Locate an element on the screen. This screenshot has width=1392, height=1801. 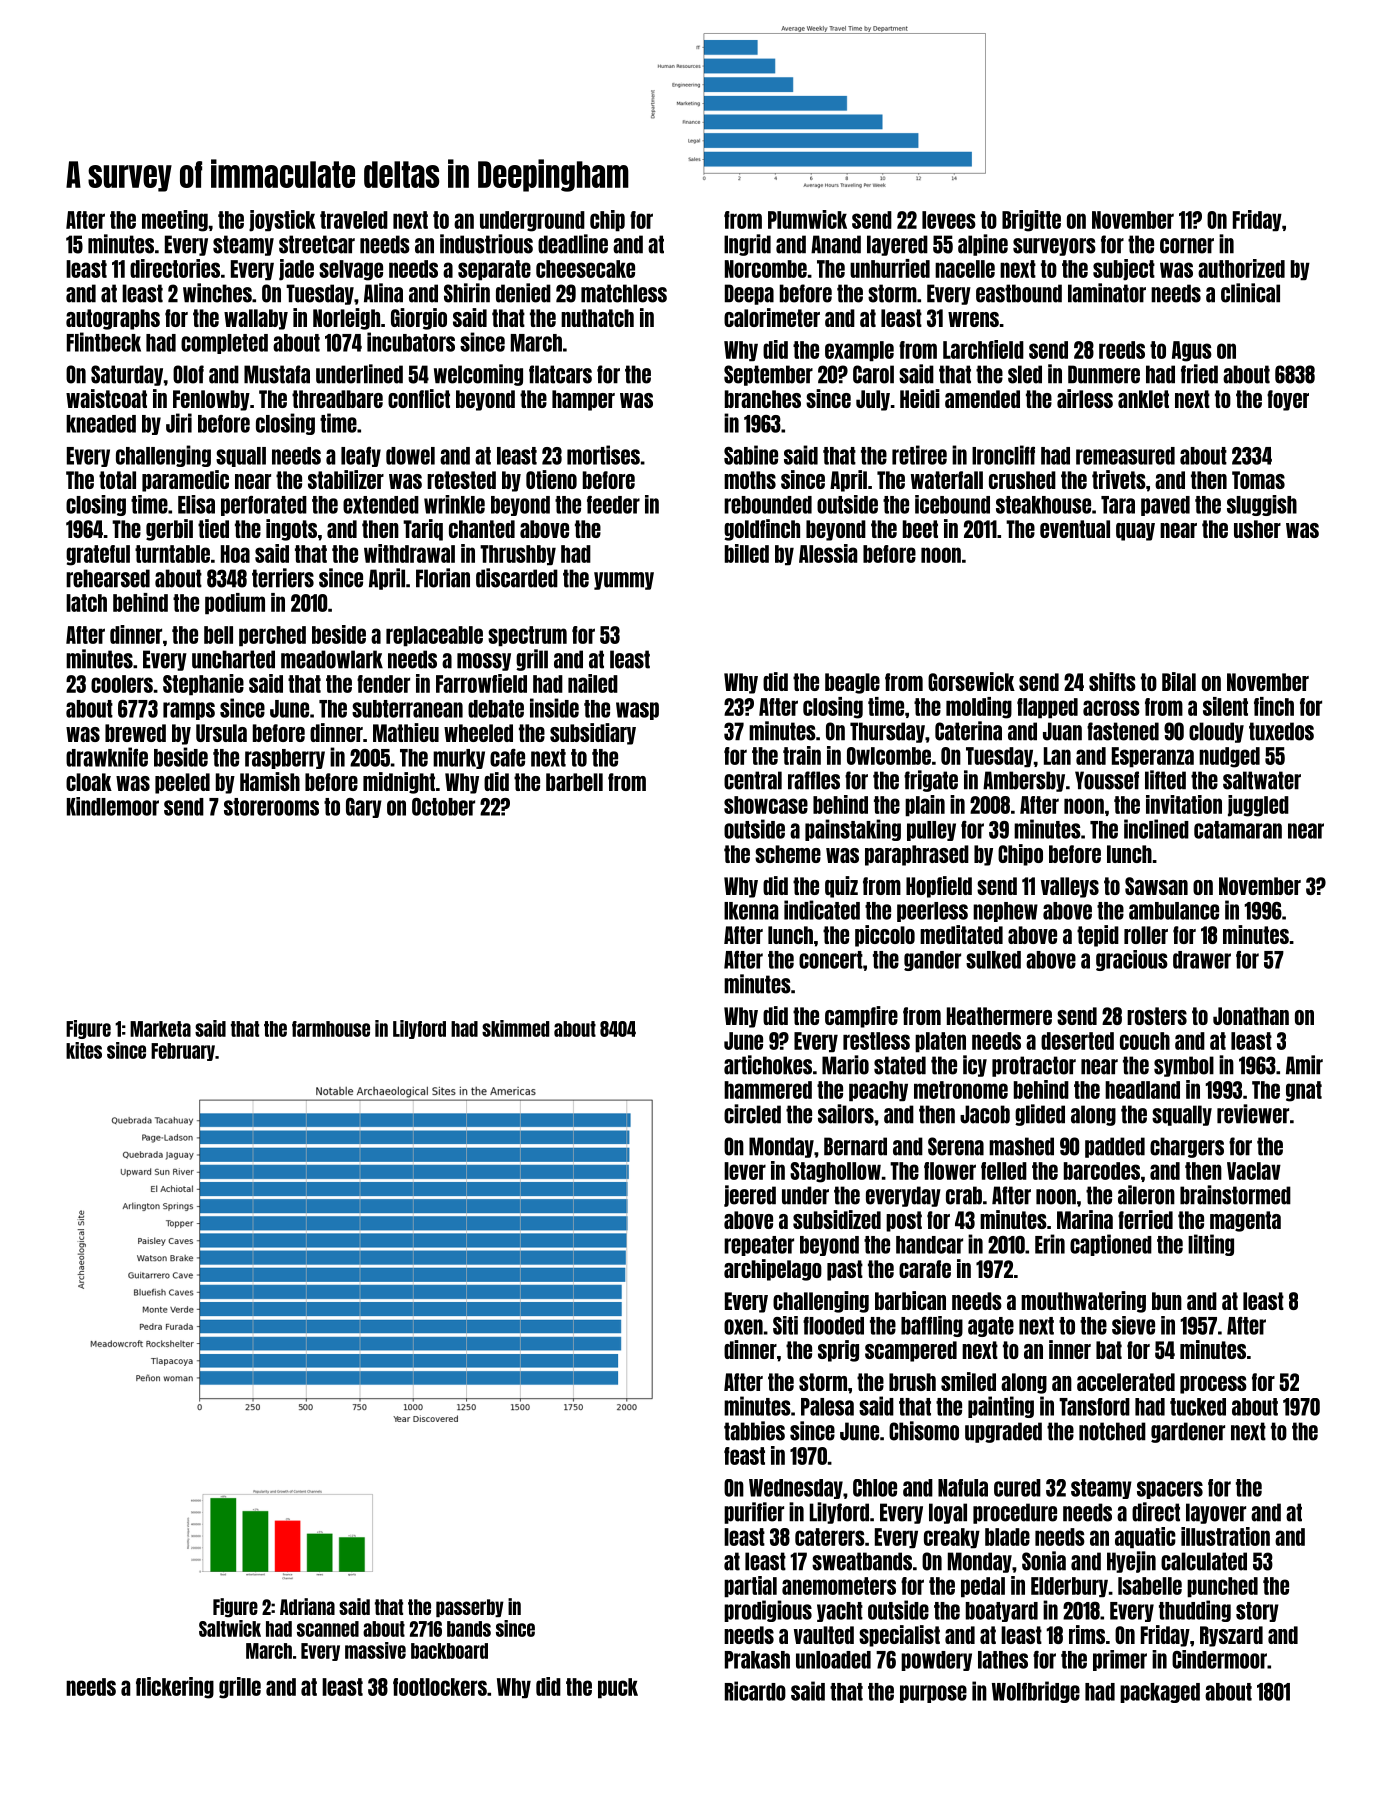
latch is located at coordinates (86, 603).
